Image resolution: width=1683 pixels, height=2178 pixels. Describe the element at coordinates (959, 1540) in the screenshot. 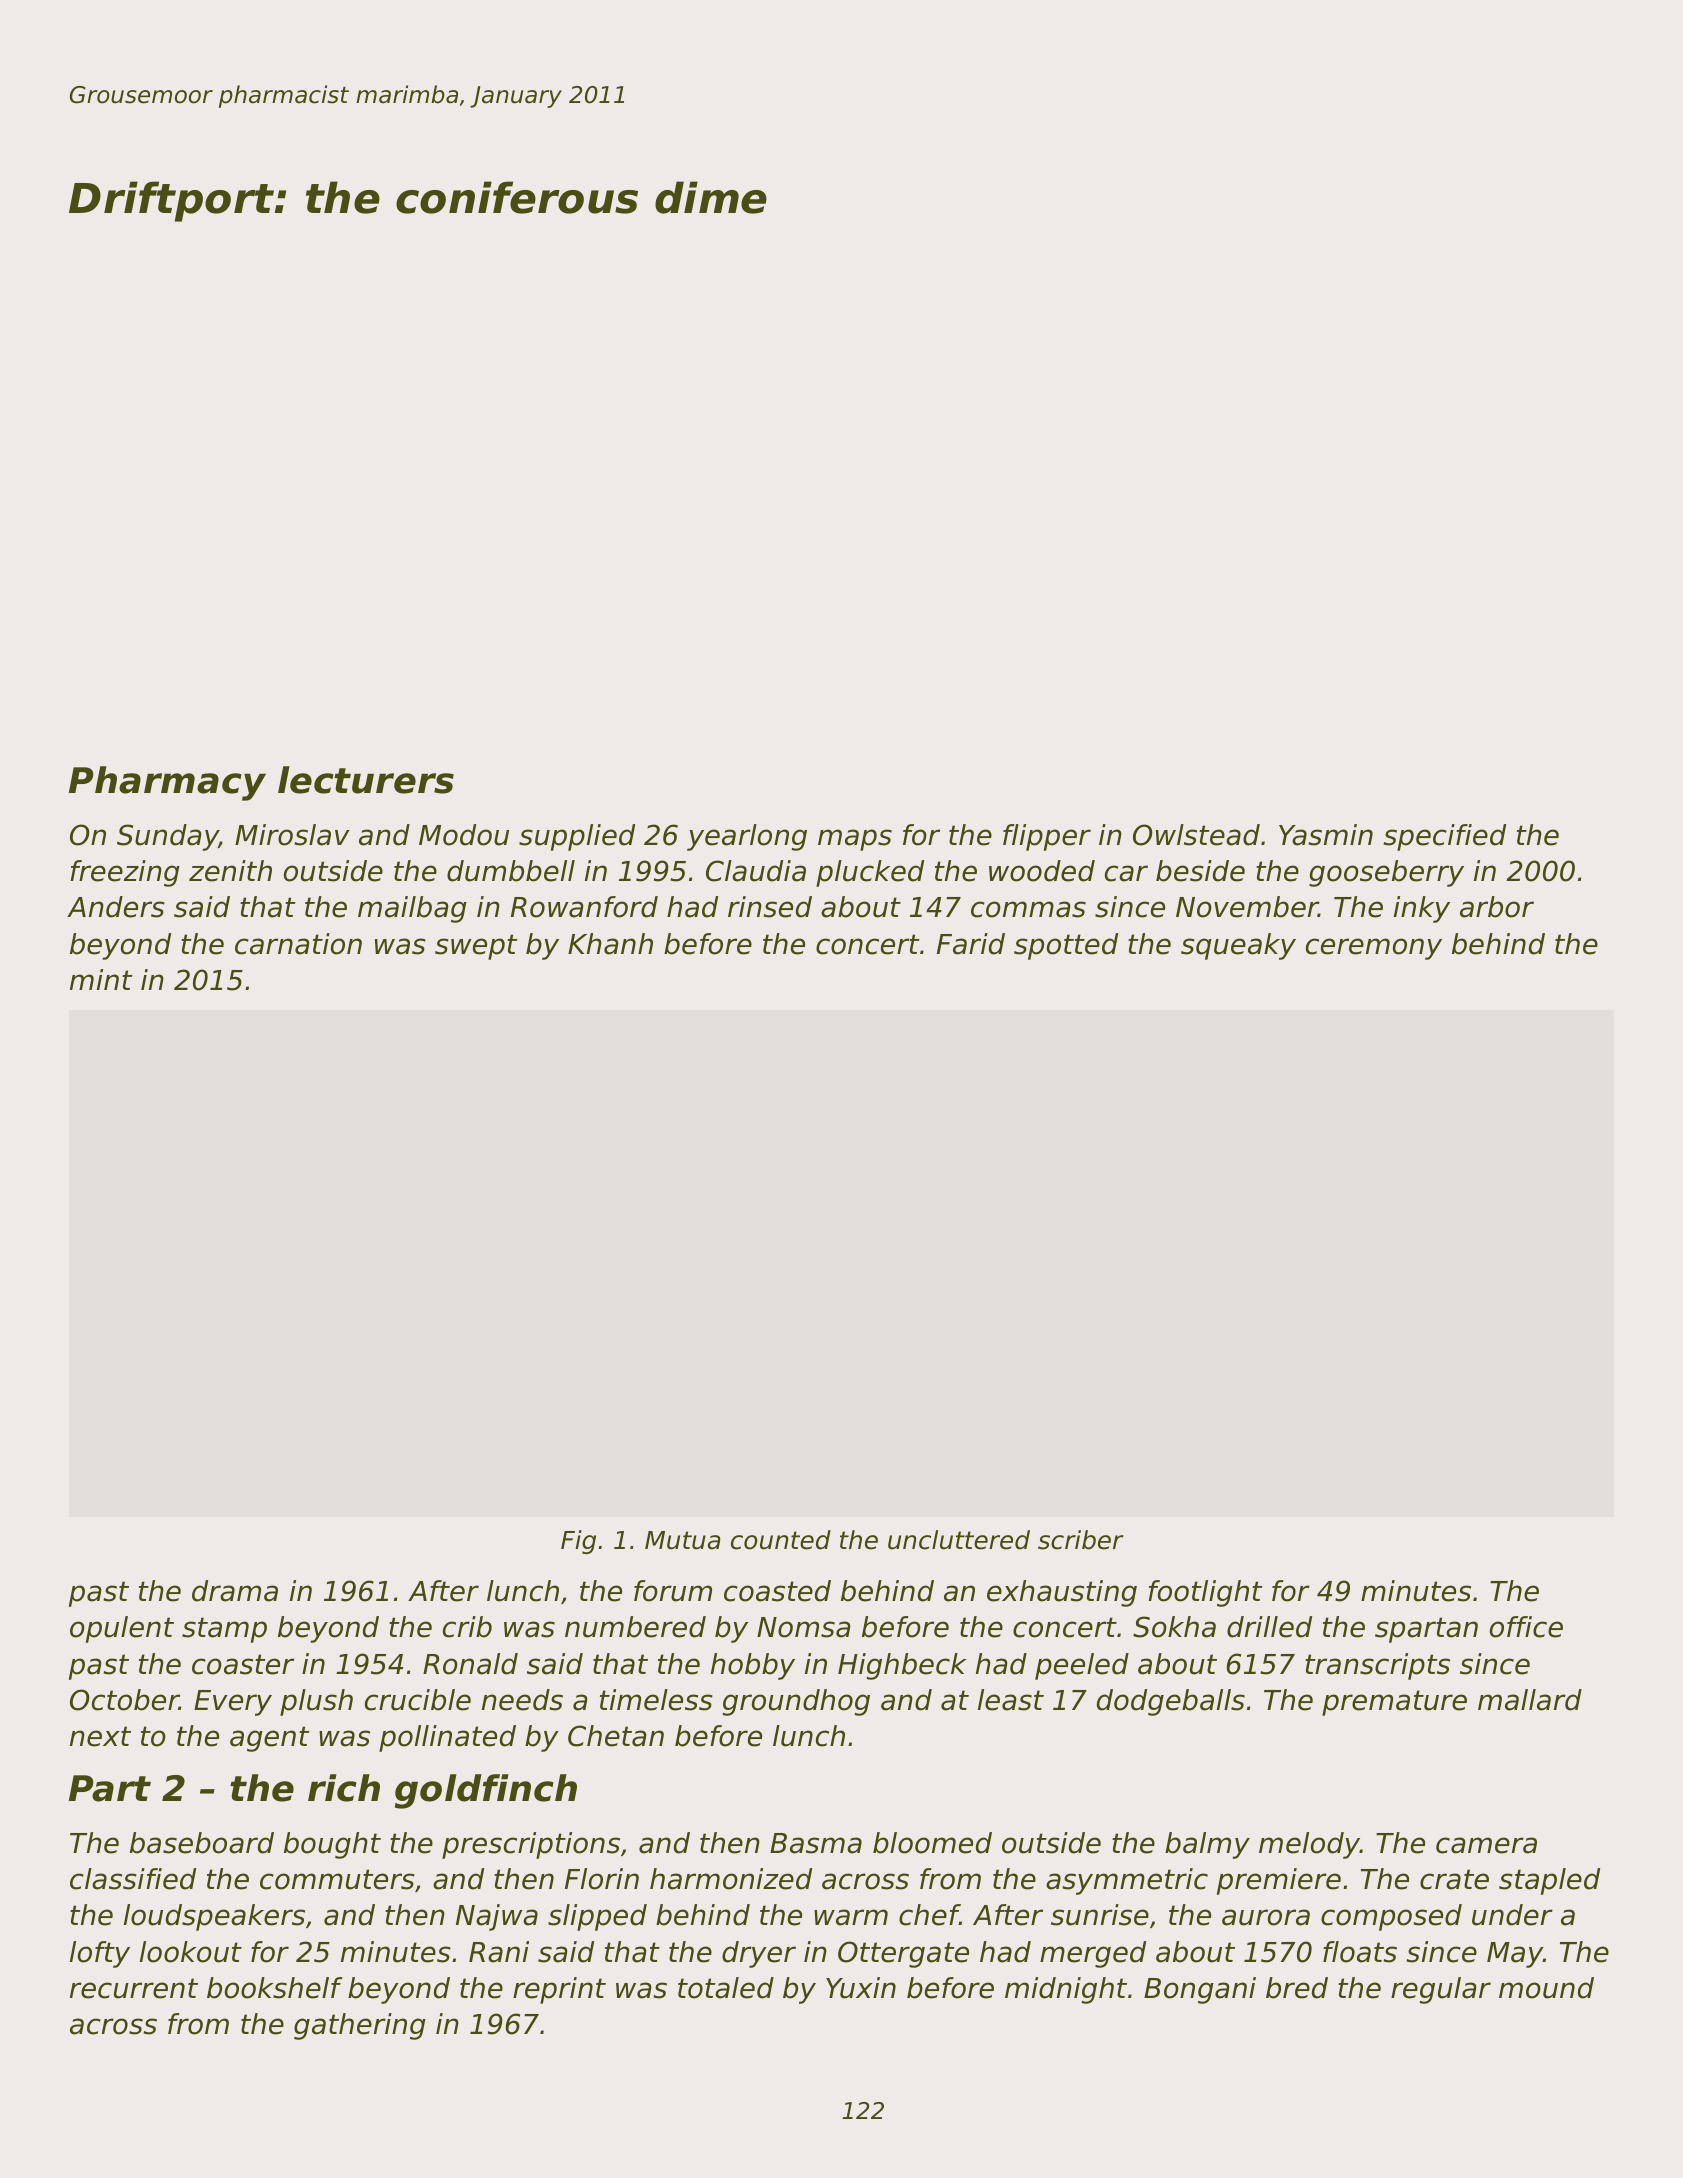

I see `uncluttered` at that location.
